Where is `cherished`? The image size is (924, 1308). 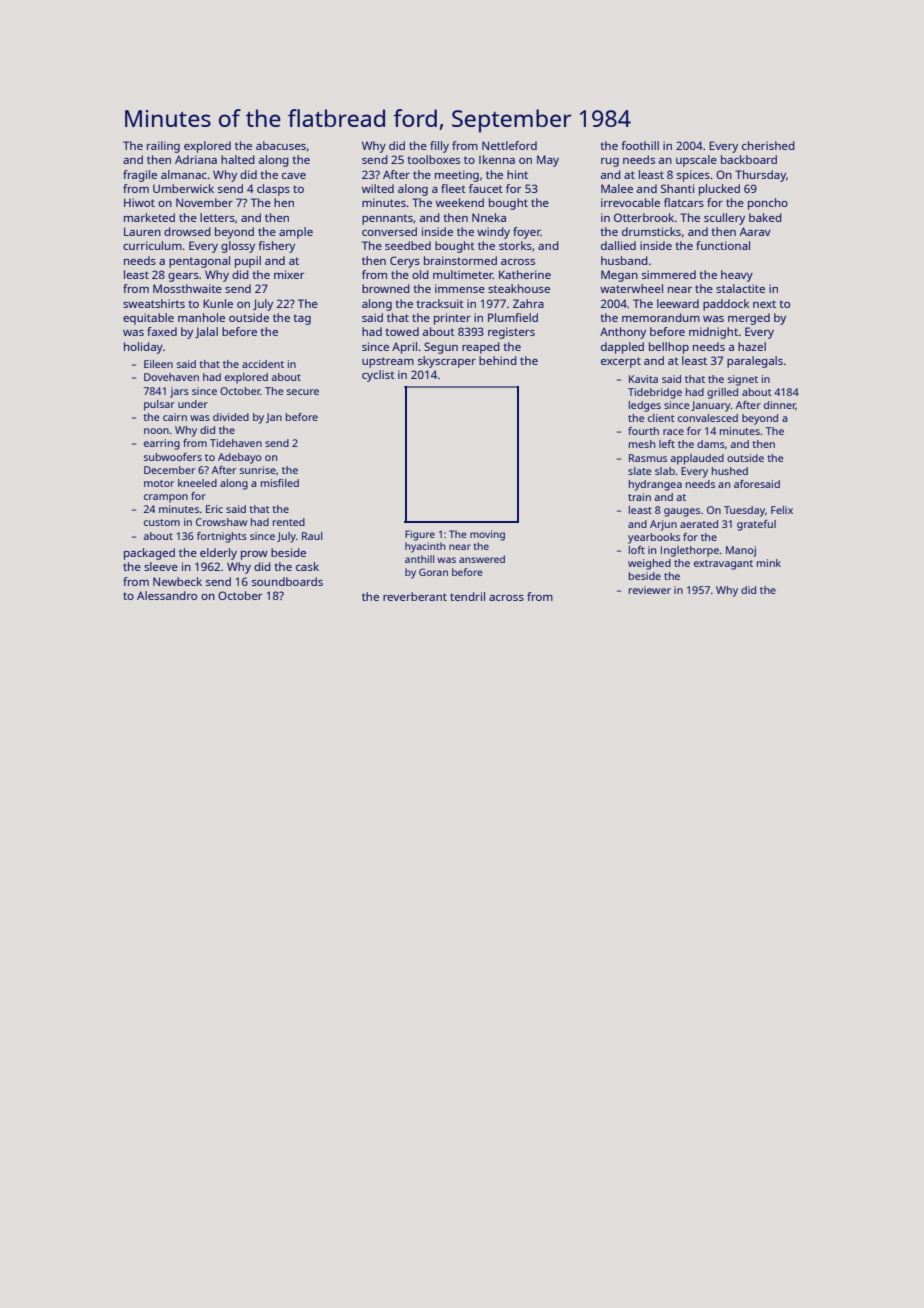 cherished is located at coordinates (768, 145).
